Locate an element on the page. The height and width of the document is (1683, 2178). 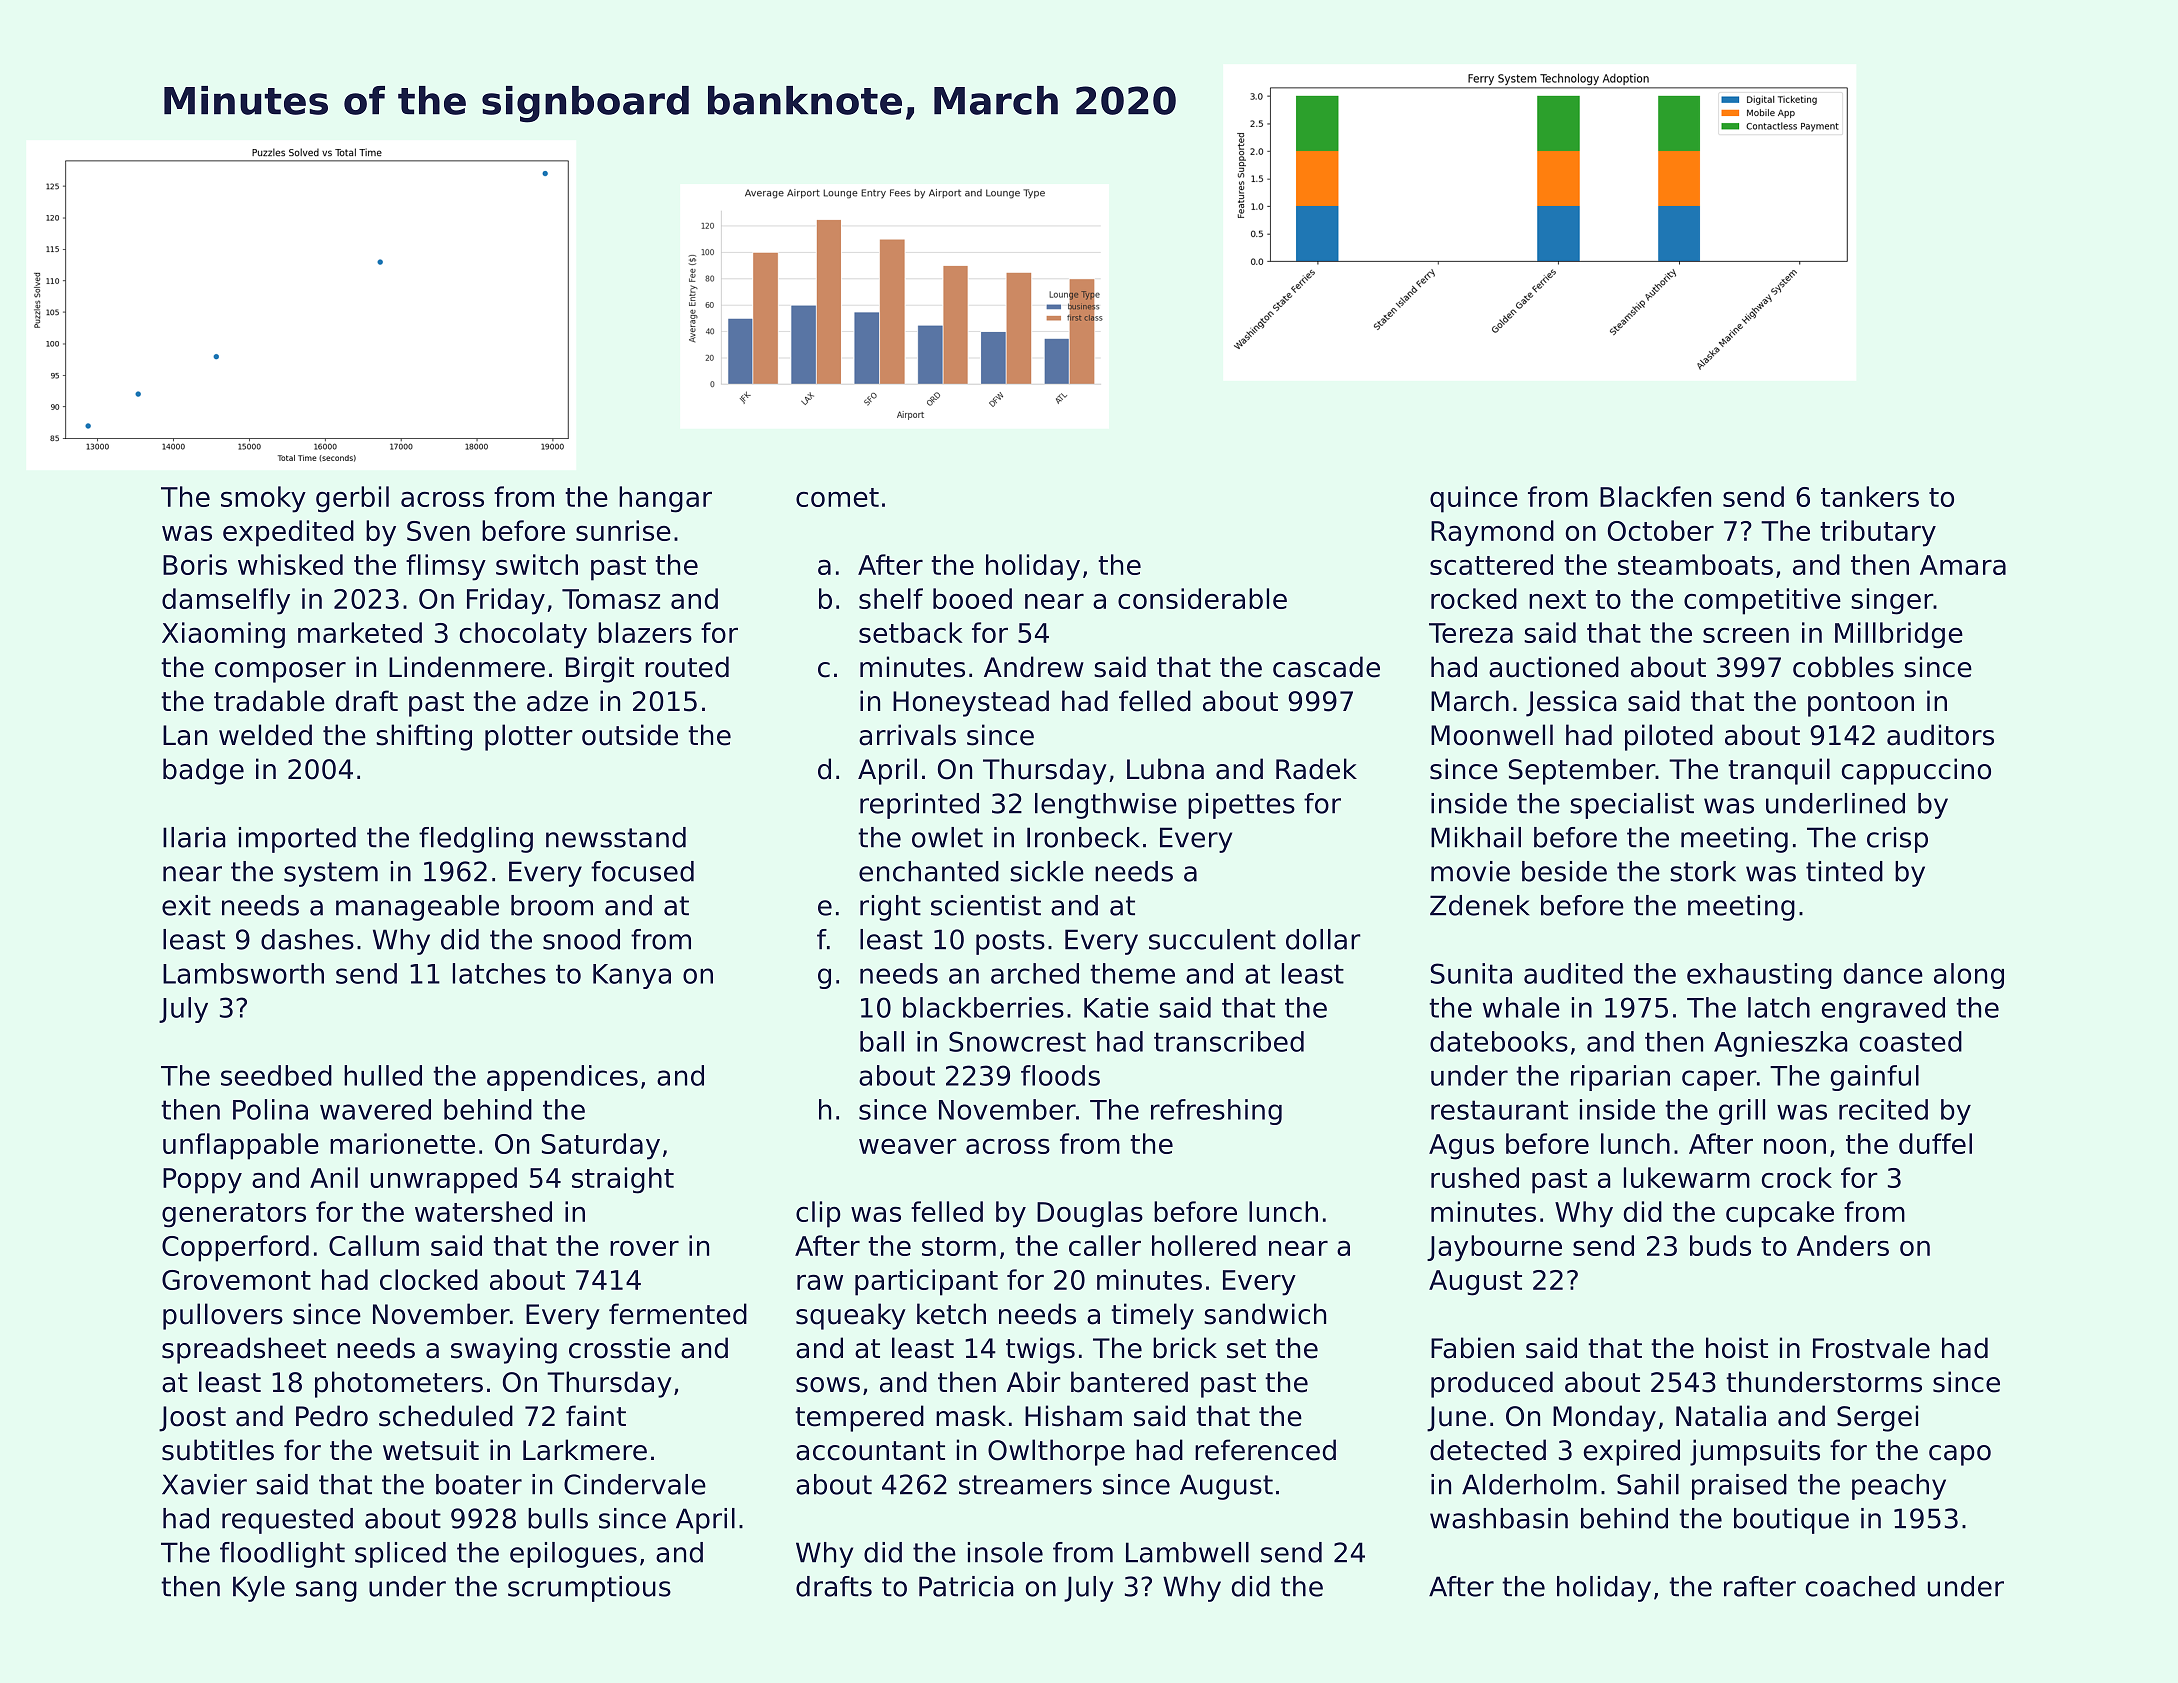
hulled is located at coordinates (383, 1075).
